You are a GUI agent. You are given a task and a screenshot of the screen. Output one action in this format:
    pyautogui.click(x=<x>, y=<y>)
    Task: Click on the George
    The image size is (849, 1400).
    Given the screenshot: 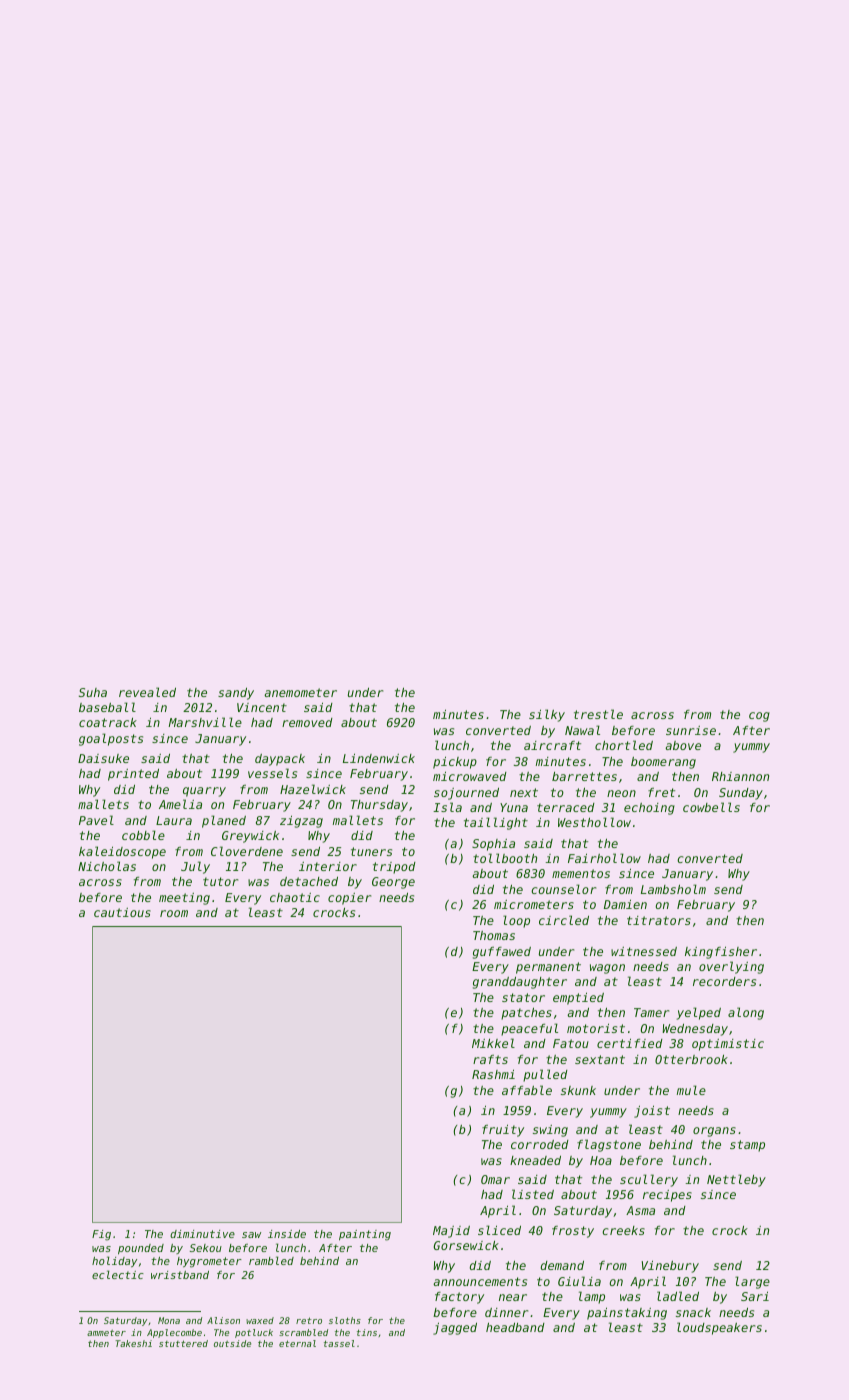 What is the action you would take?
    pyautogui.click(x=393, y=883)
